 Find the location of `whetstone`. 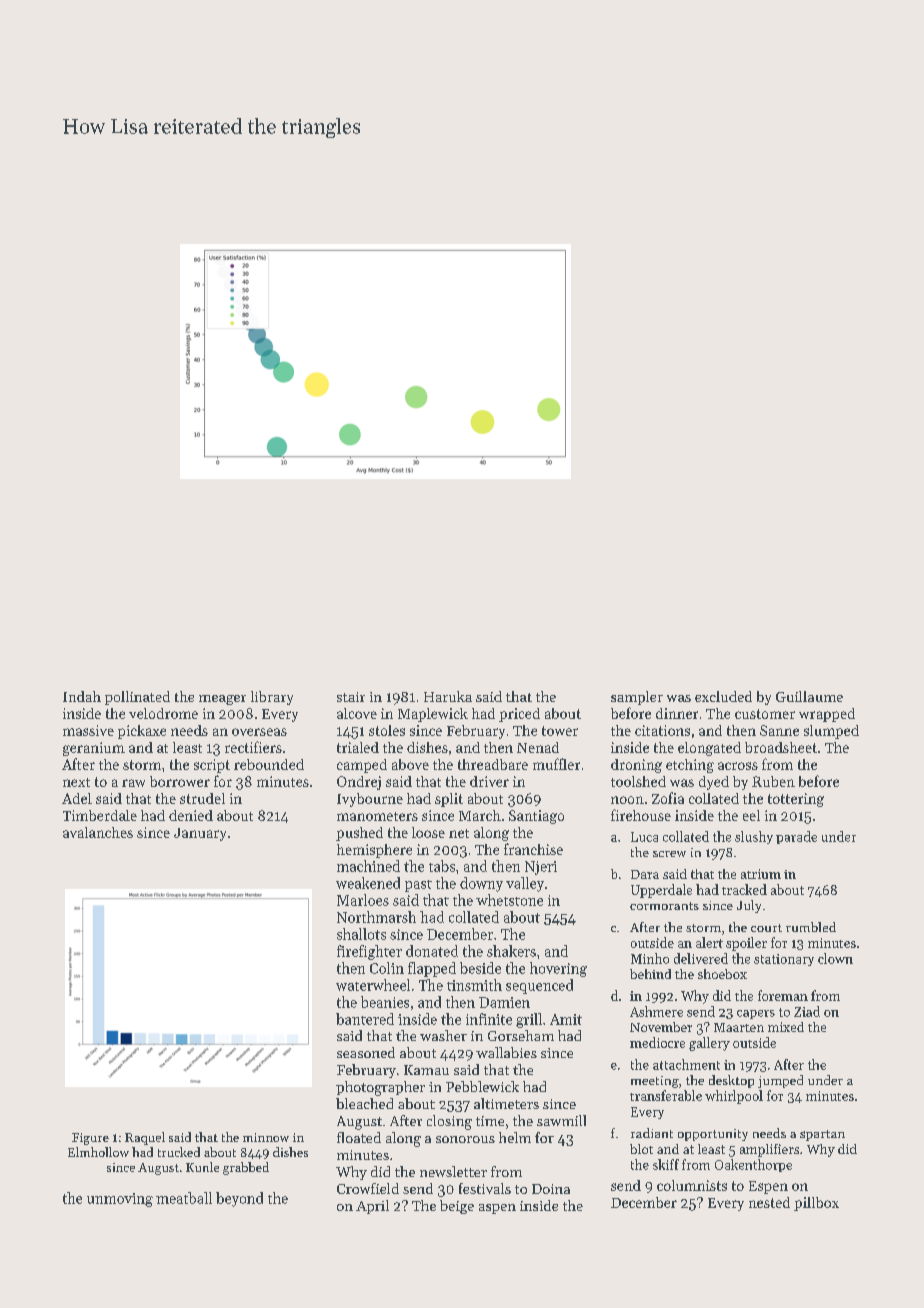

whetstone is located at coordinates (509, 900).
